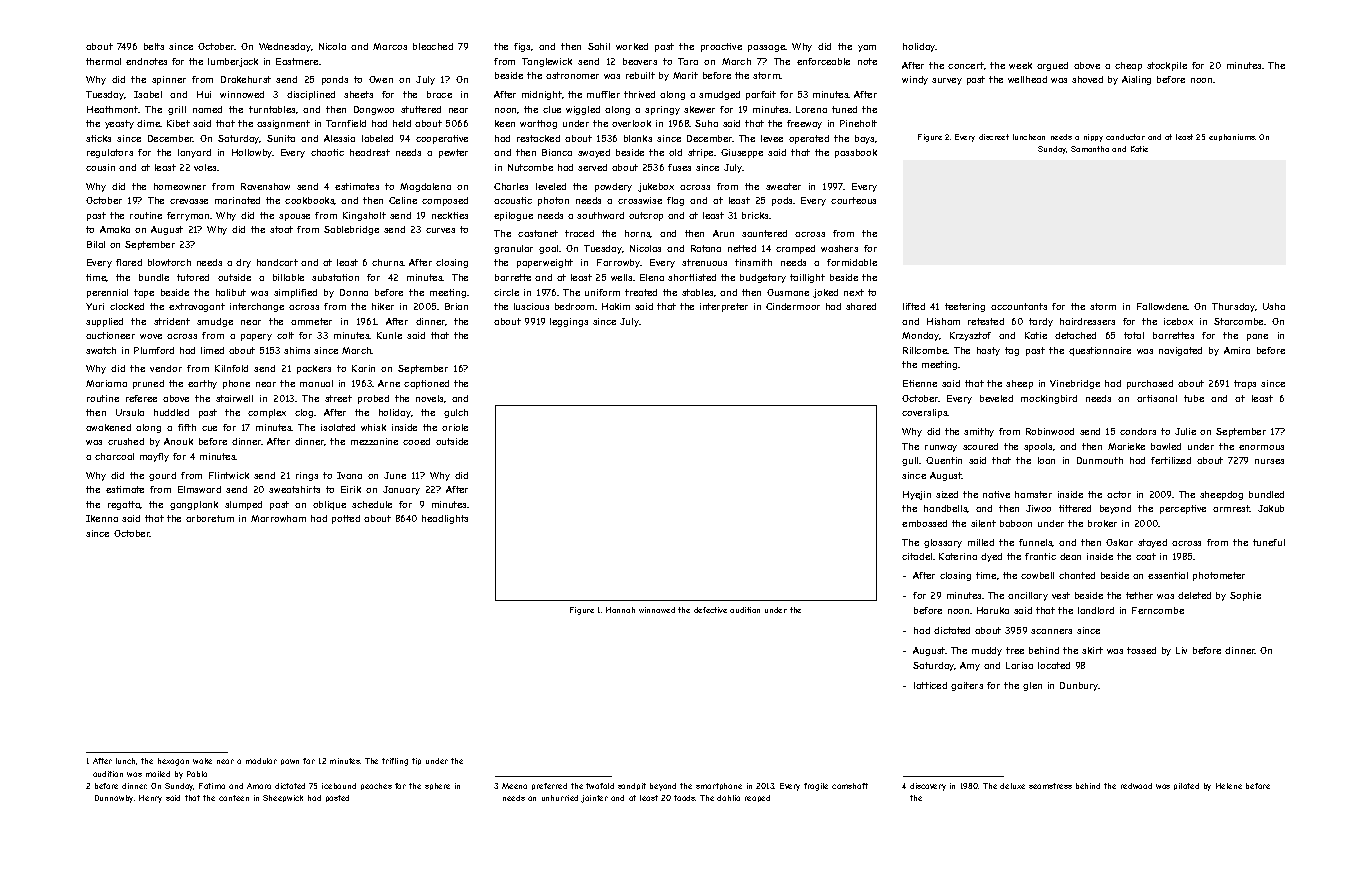  I want to click on Ikenna, so click(102, 518).
